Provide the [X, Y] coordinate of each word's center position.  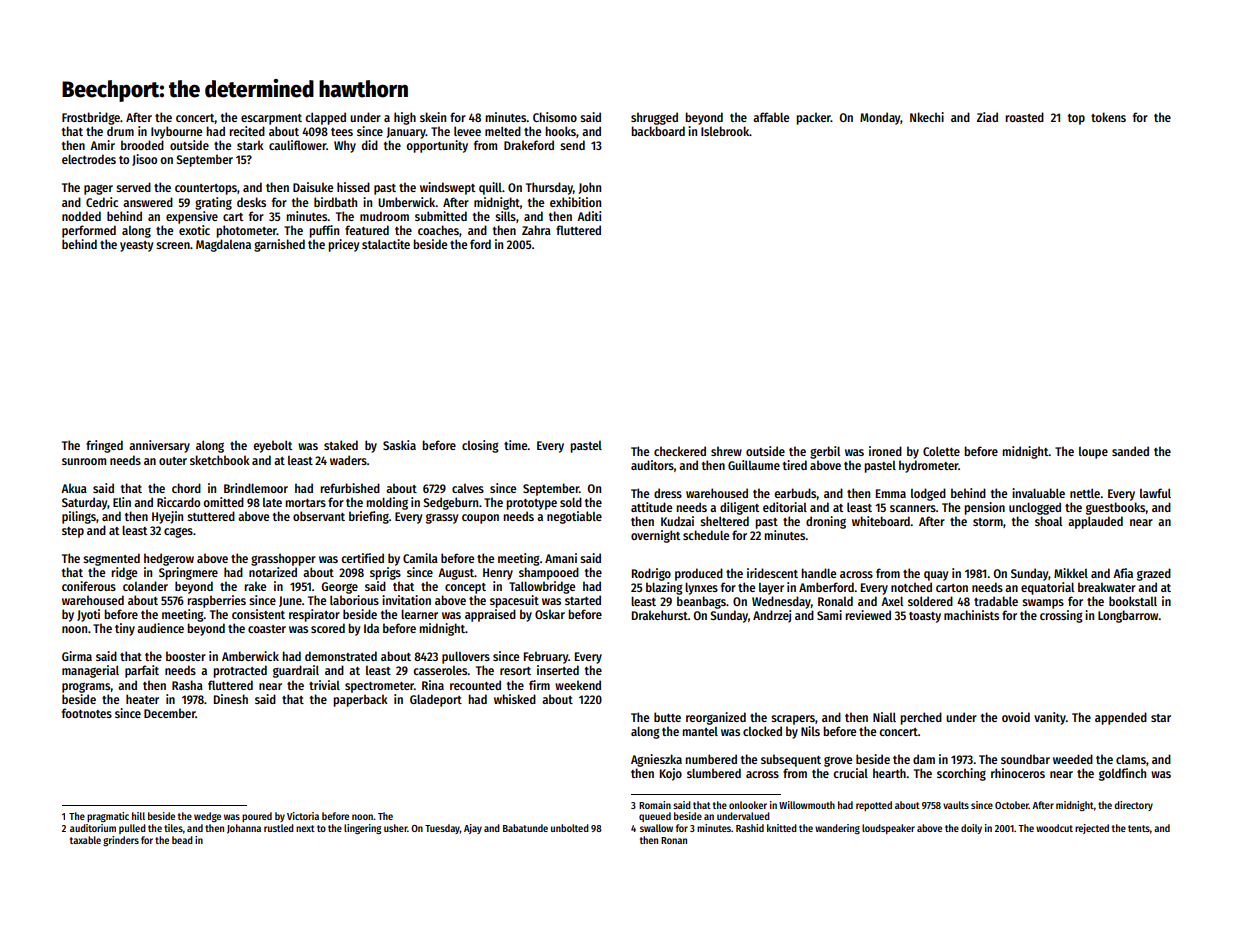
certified [362, 558]
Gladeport [436, 700]
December [170, 713]
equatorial [1047, 588]
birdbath [335, 202]
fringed [104, 446]
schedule [706, 535]
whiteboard [881, 521]
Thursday [549, 188]
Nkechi [927, 117]
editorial [785, 507]
